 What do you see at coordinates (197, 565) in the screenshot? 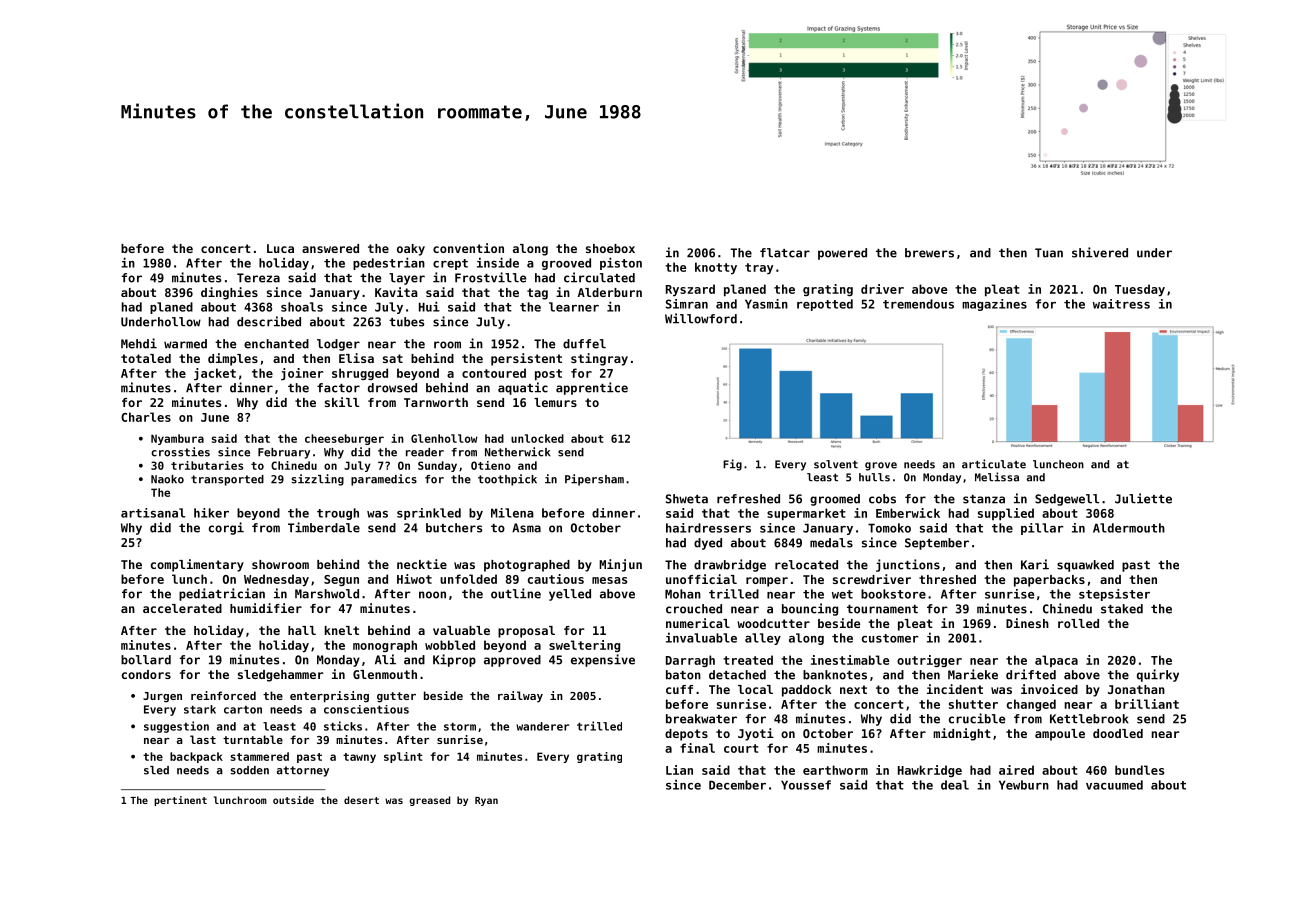
I see `complimentary` at bounding box center [197, 565].
